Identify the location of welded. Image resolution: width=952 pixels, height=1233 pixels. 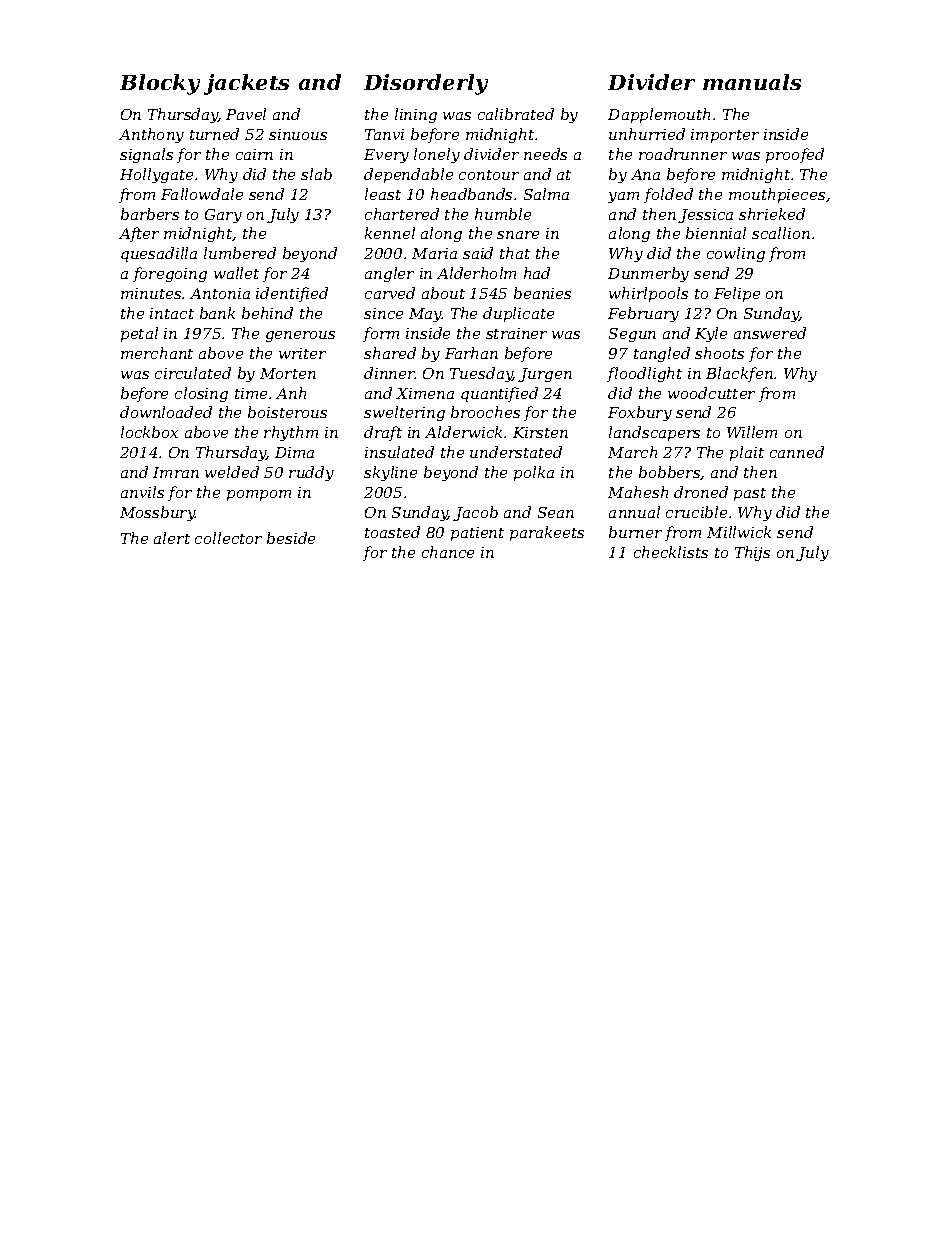
(232, 472).
